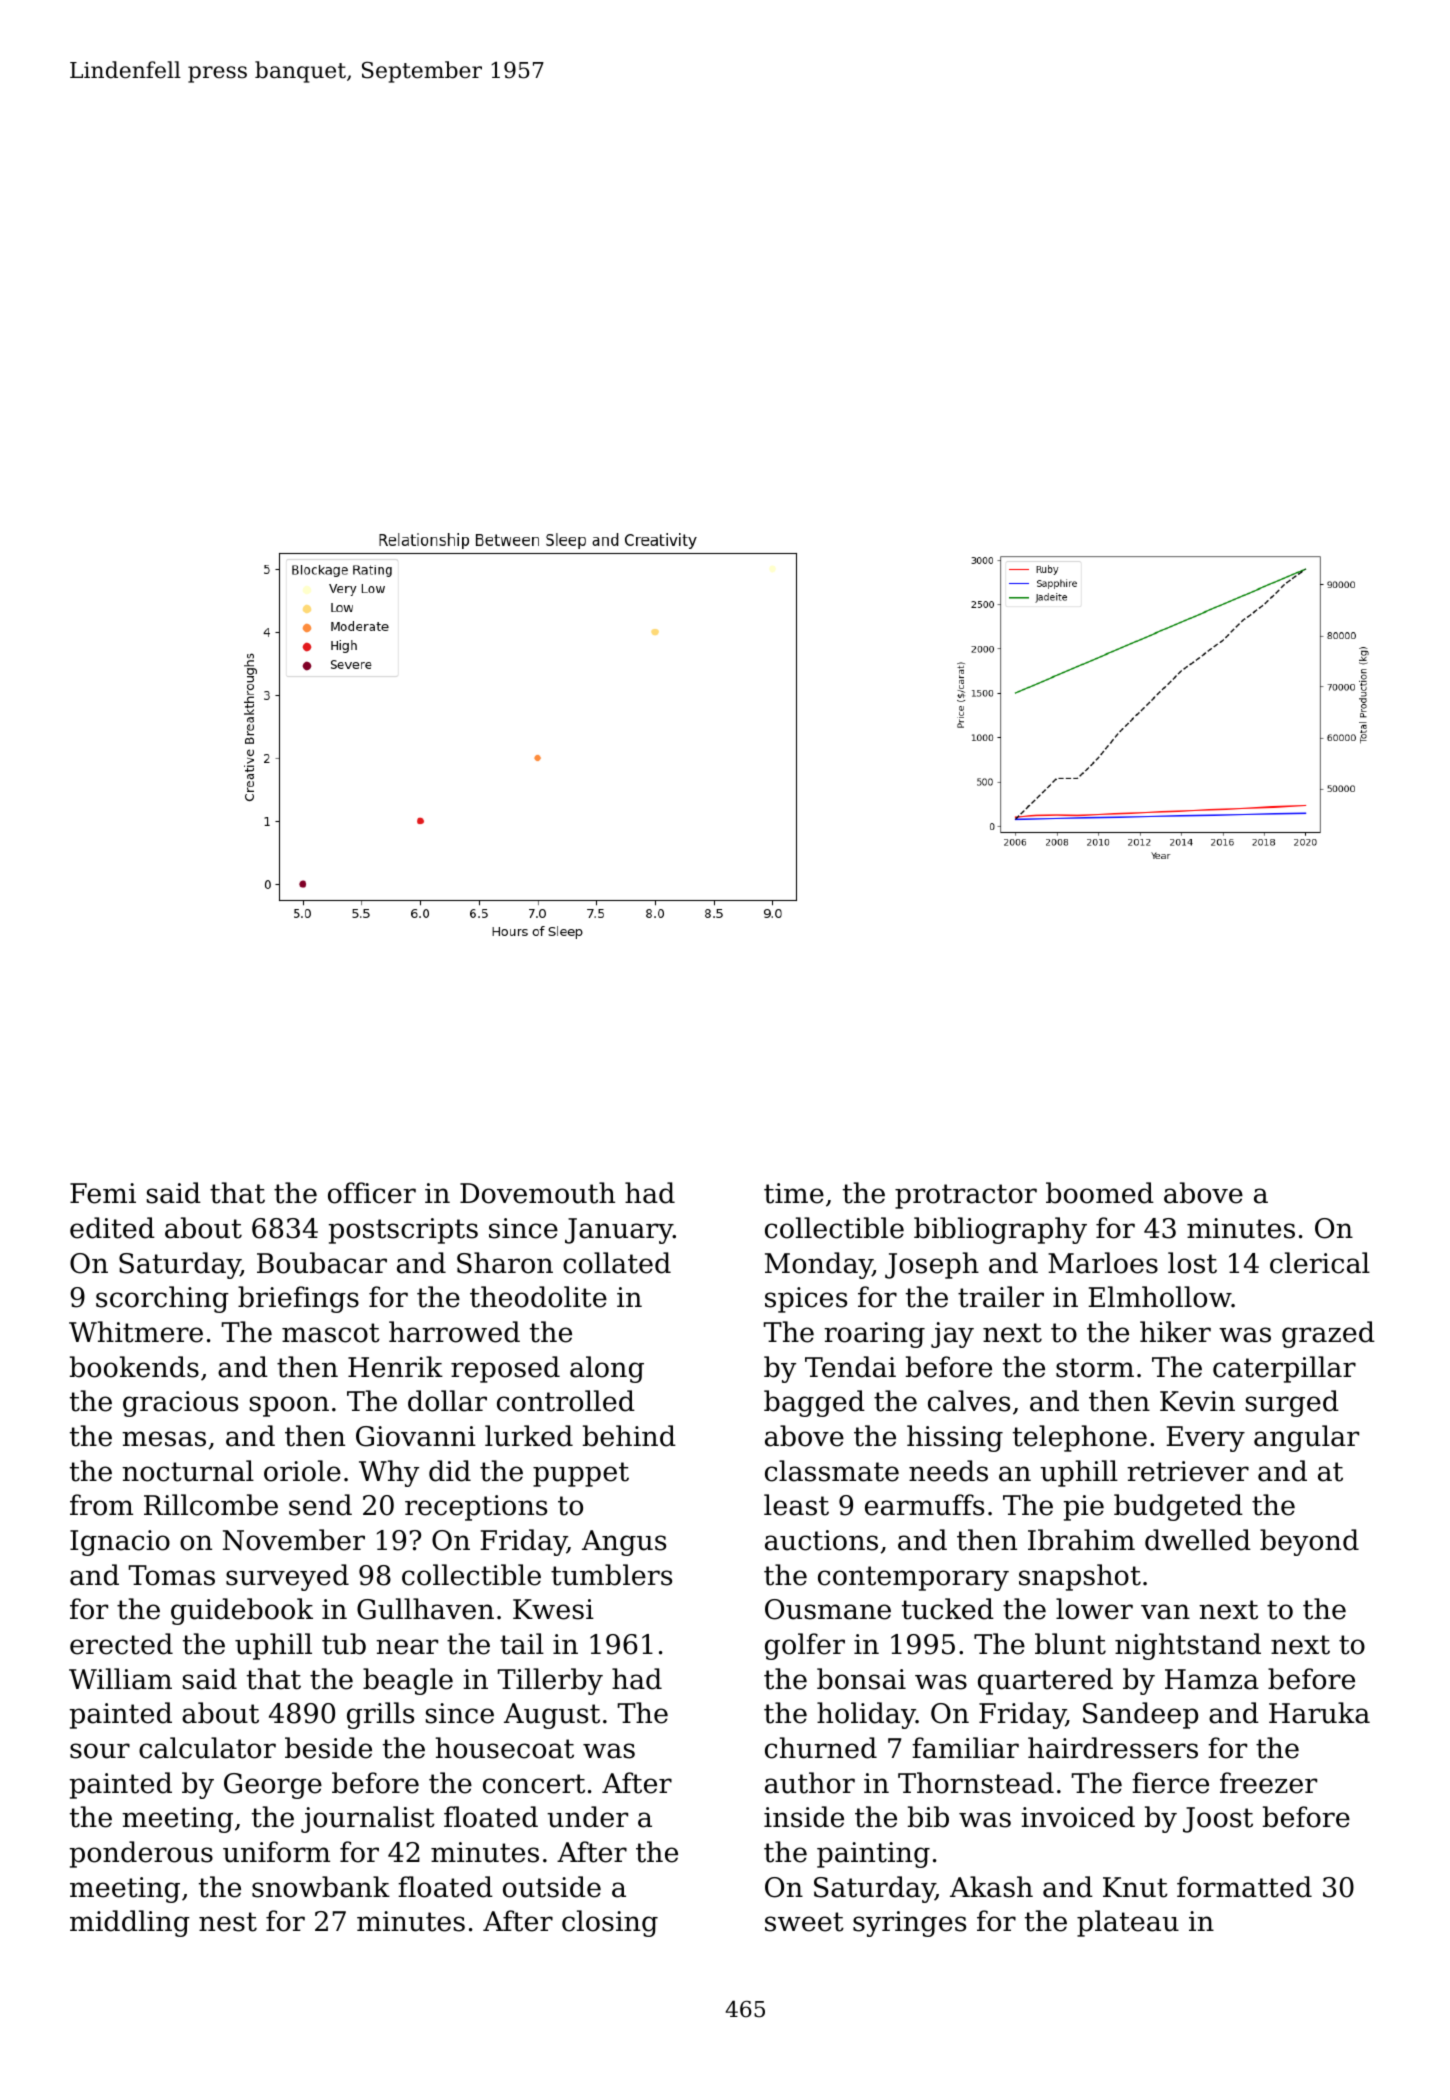  What do you see at coordinates (1212, 1679) in the document?
I see `Hamza` at bounding box center [1212, 1679].
